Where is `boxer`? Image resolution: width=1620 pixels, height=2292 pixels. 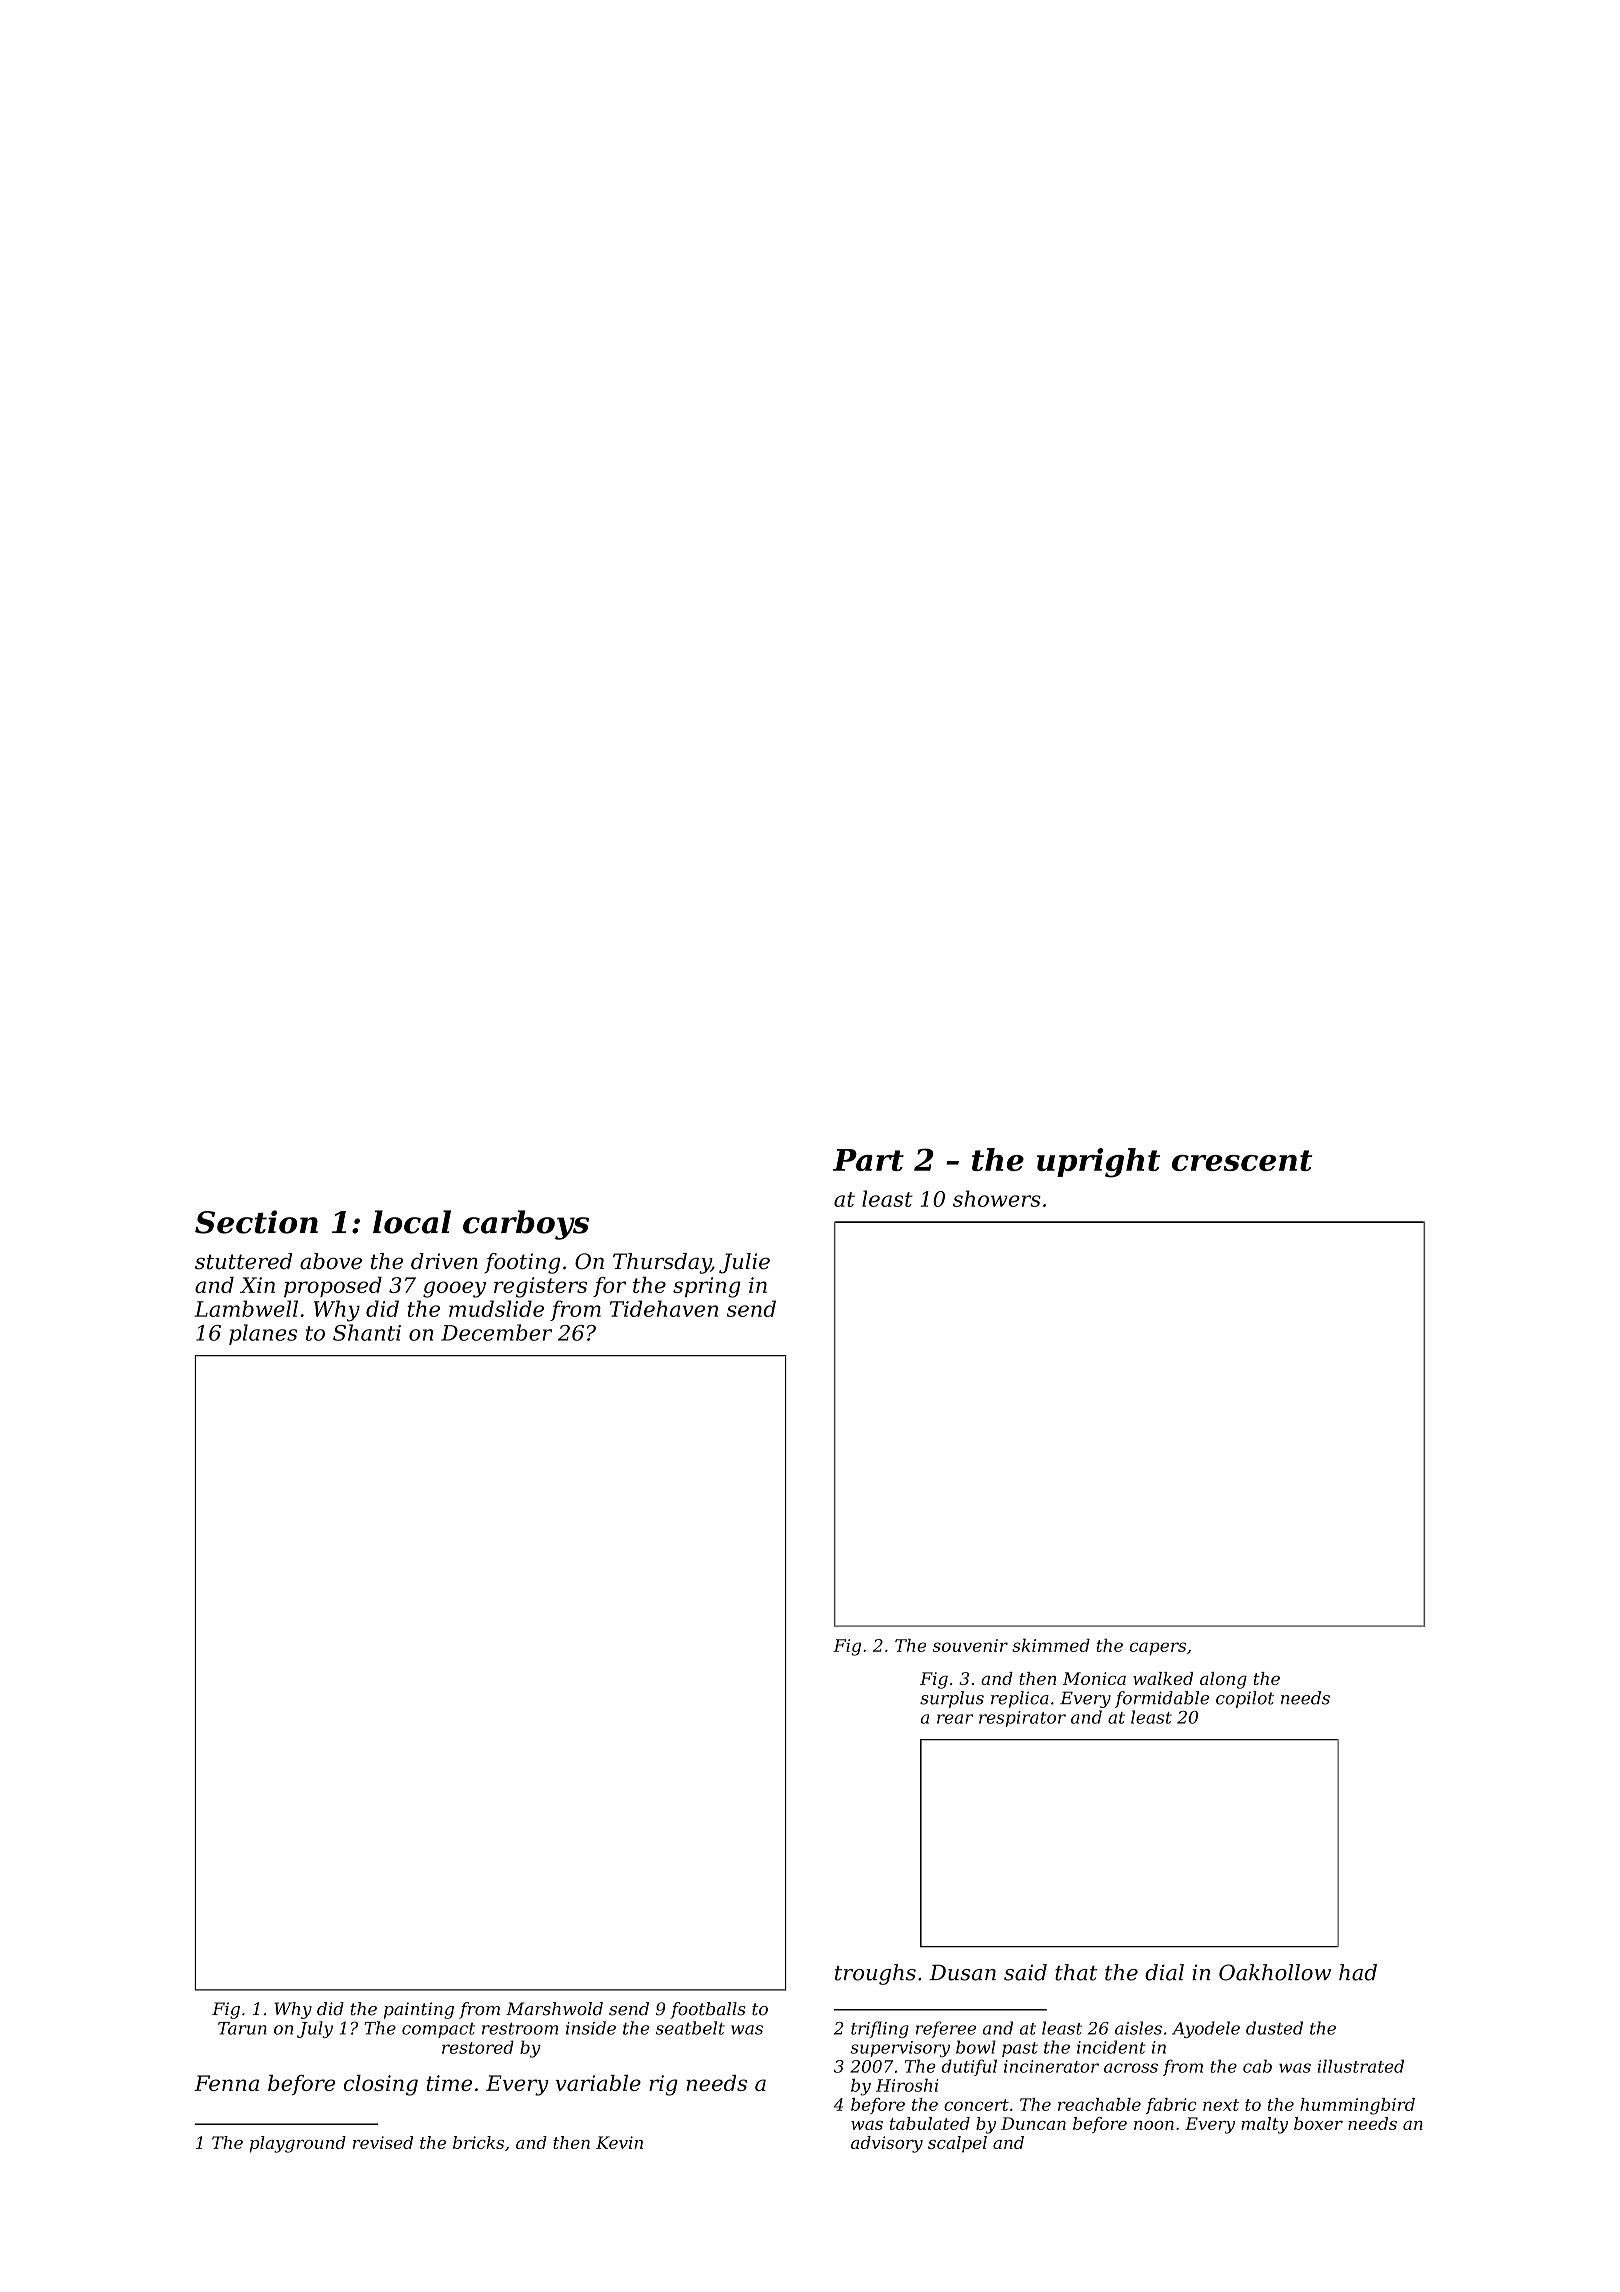 boxer is located at coordinates (1318, 2123).
